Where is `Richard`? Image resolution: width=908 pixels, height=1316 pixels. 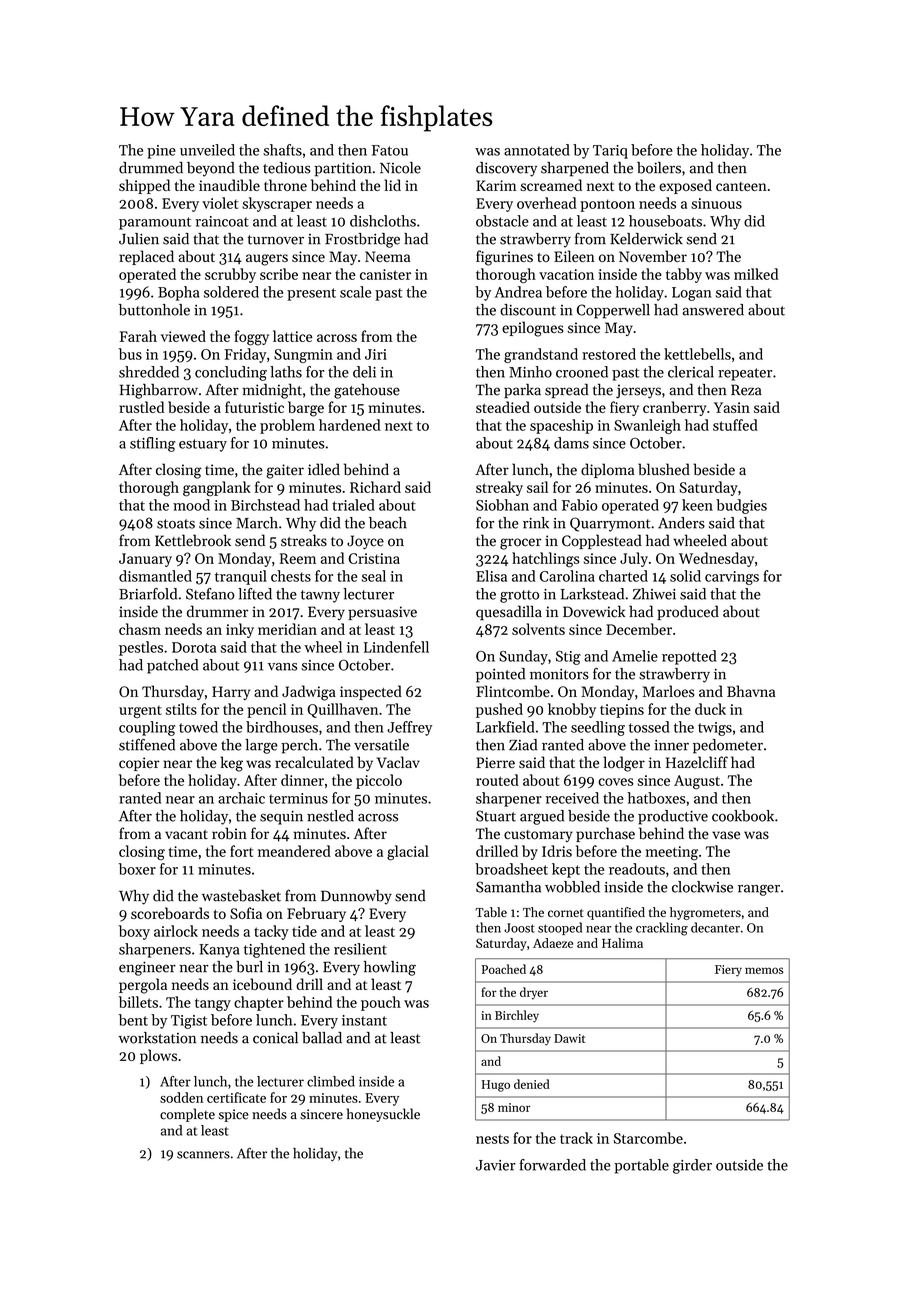
Richard is located at coordinates (375, 487).
